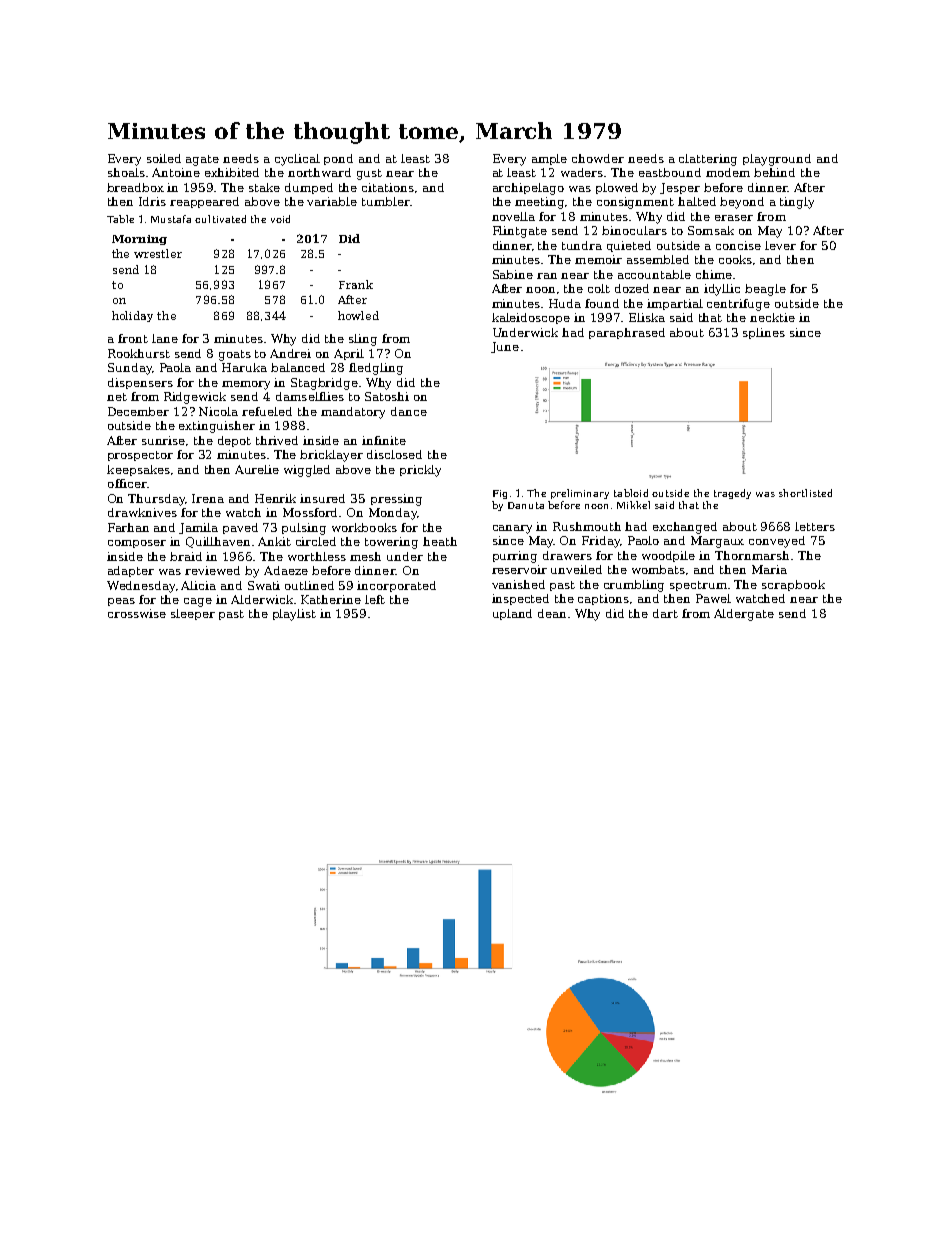 This document has width=952, height=1233. I want to click on Huda, so click(565, 303).
